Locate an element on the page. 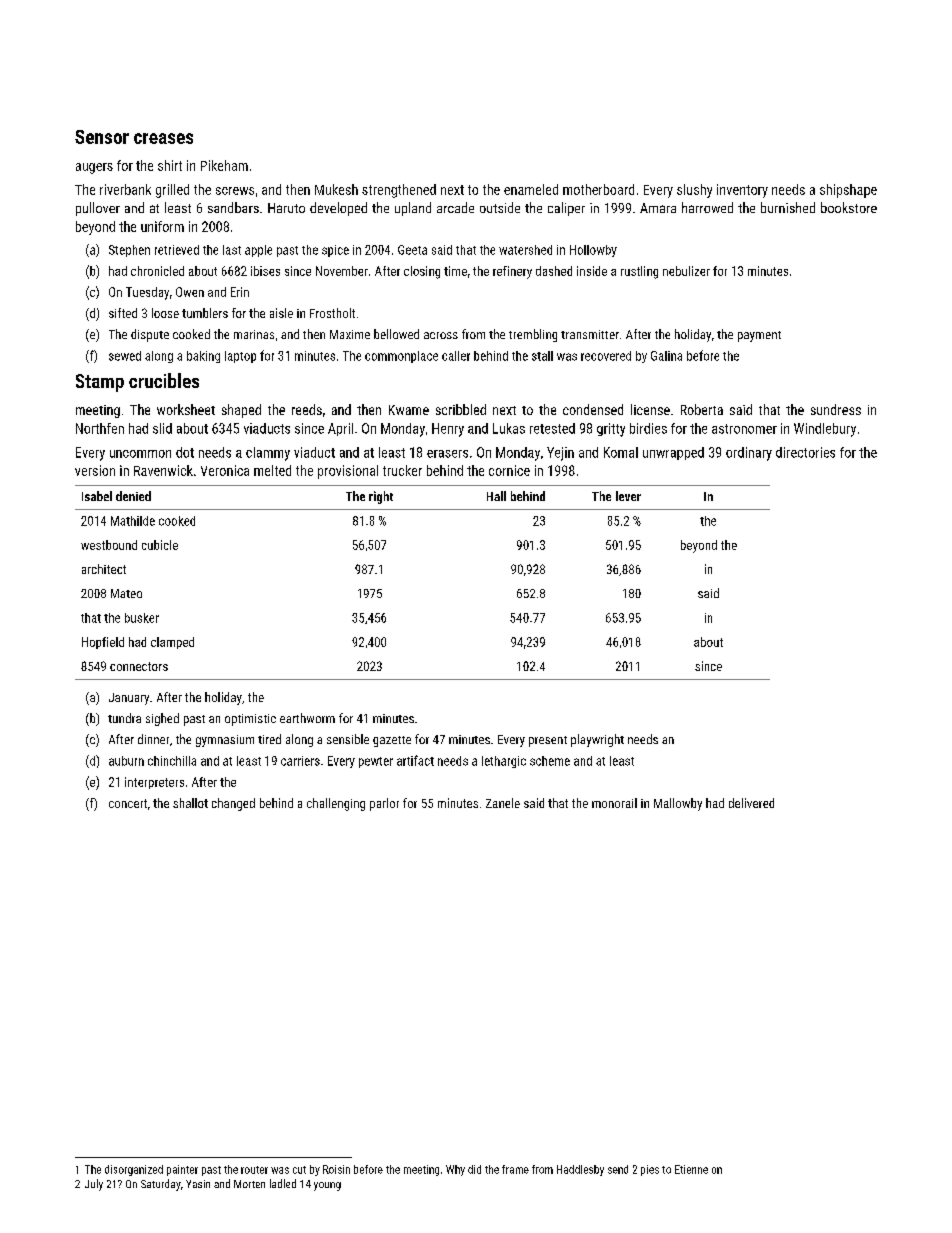  clamped is located at coordinates (172, 643).
